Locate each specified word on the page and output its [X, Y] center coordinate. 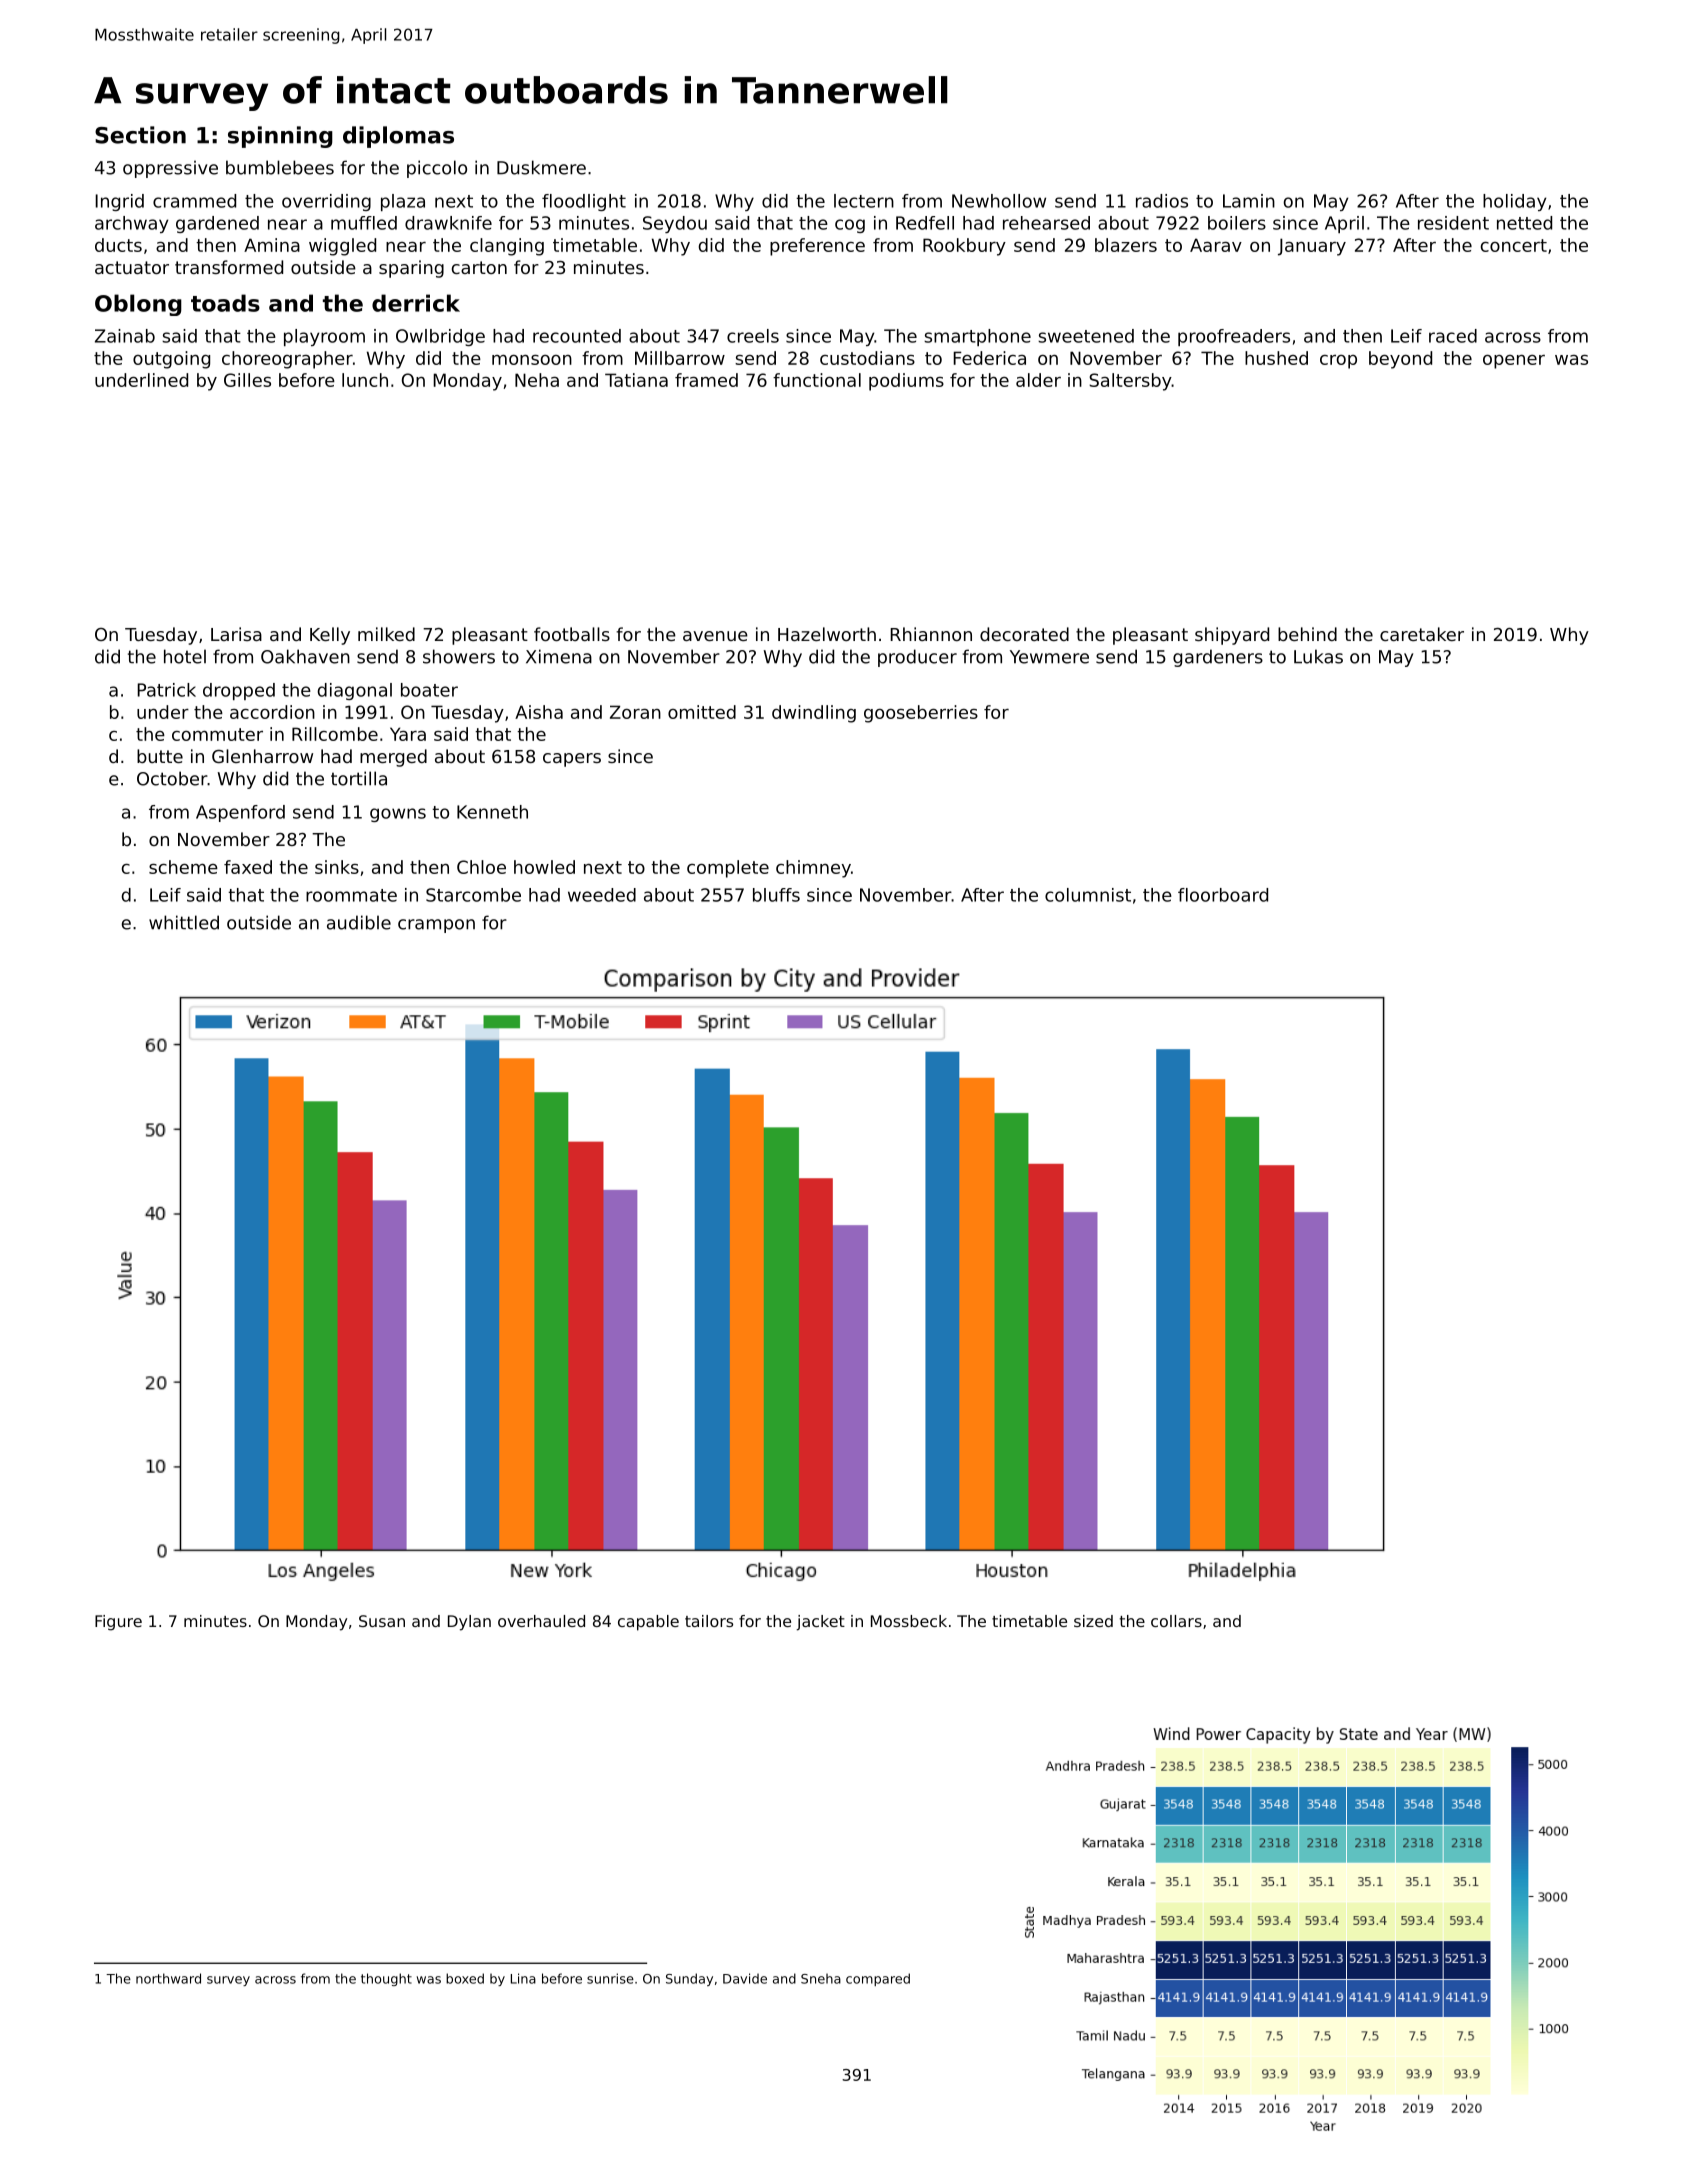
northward [168, 1978]
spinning [280, 137]
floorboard [1223, 895]
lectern [864, 201]
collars [1176, 1621]
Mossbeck [909, 1621]
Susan [382, 1621]
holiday [1514, 202]
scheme [183, 867]
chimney [813, 869]
